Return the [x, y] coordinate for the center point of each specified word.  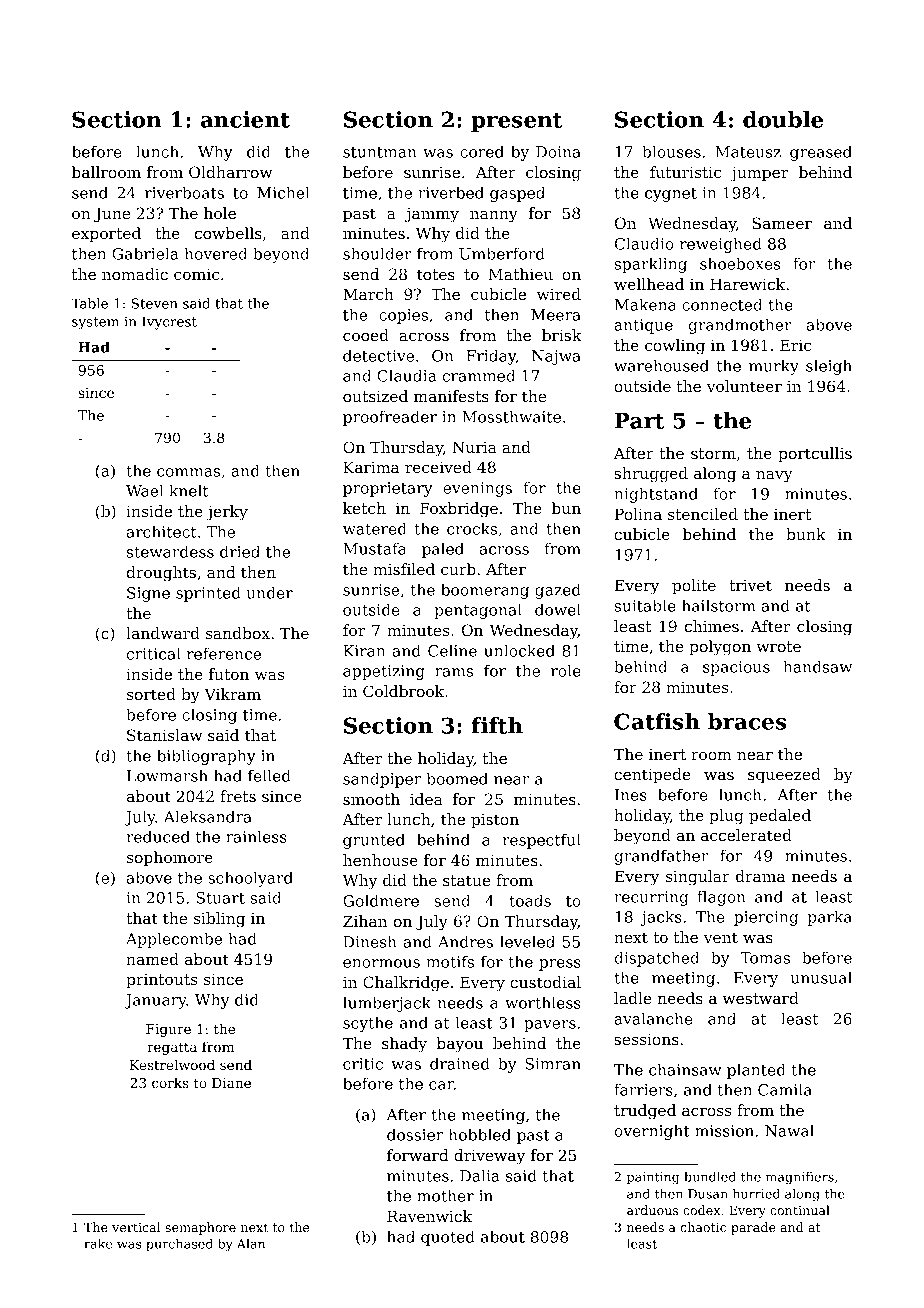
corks [170, 1082]
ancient [245, 119]
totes [436, 274]
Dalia [480, 1175]
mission [724, 1131]
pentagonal [478, 611]
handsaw [817, 666]
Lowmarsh [167, 775]
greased [821, 153]
